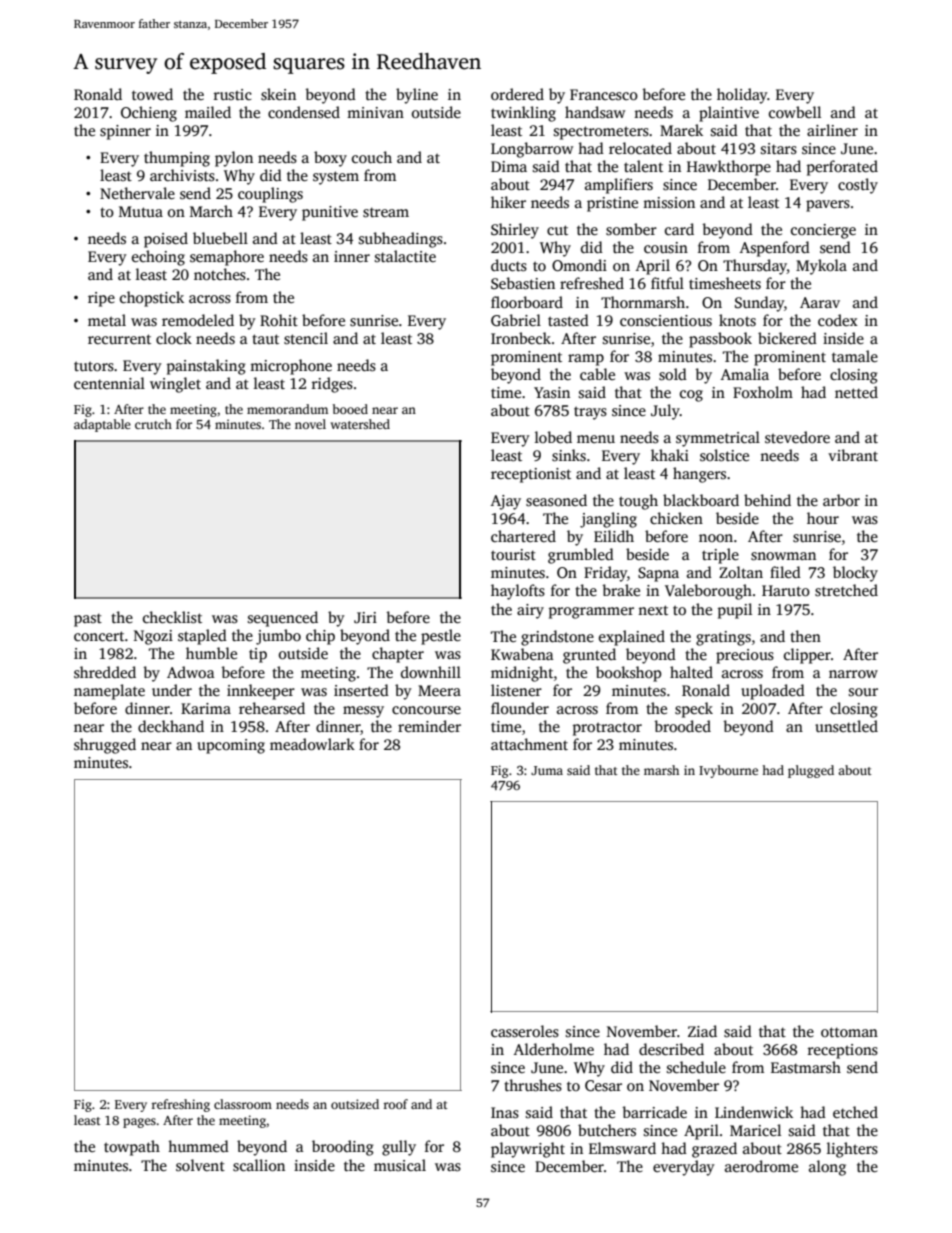 Image resolution: width=952 pixels, height=1233 pixels. What do you see at coordinates (728, 771) in the image?
I see `Ivybourne` at bounding box center [728, 771].
